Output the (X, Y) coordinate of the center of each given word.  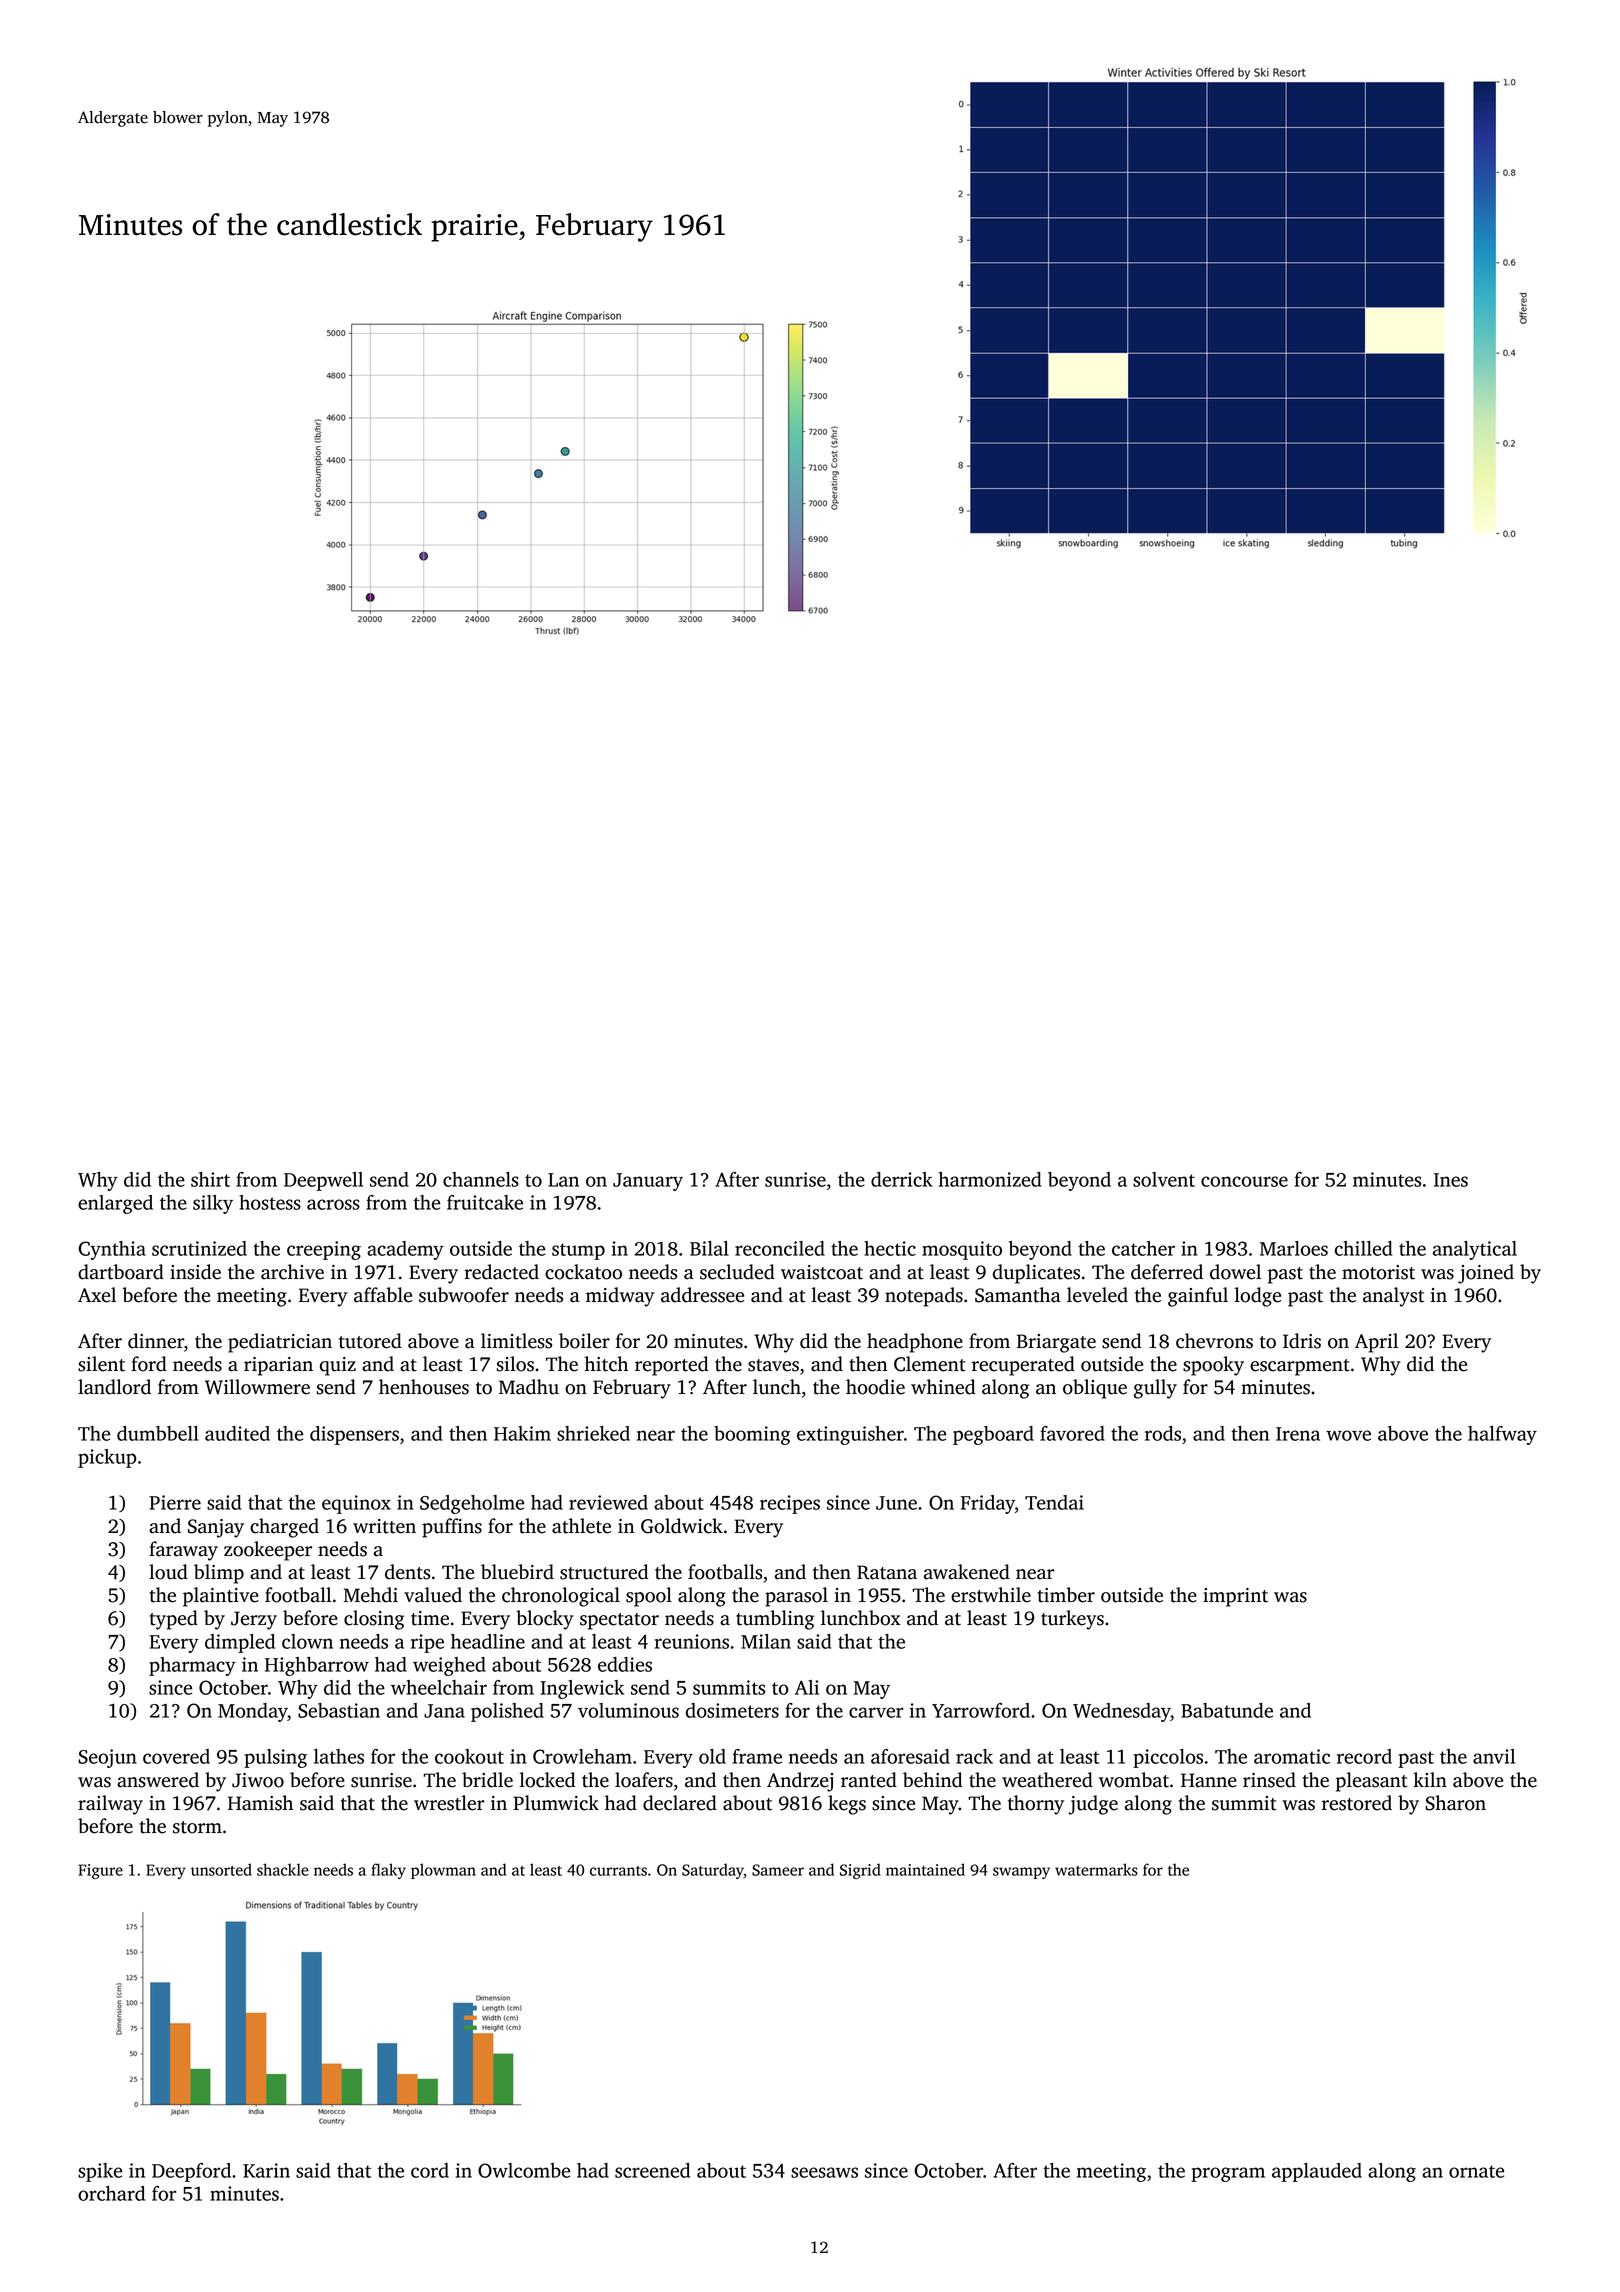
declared (680, 1803)
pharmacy (192, 1666)
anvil (1494, 1756)
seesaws (824, 2172)
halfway (1502, 1435)
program (1228, 2174)
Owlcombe (524, 2170)
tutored (370, 1341)
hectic (890, 1248)
